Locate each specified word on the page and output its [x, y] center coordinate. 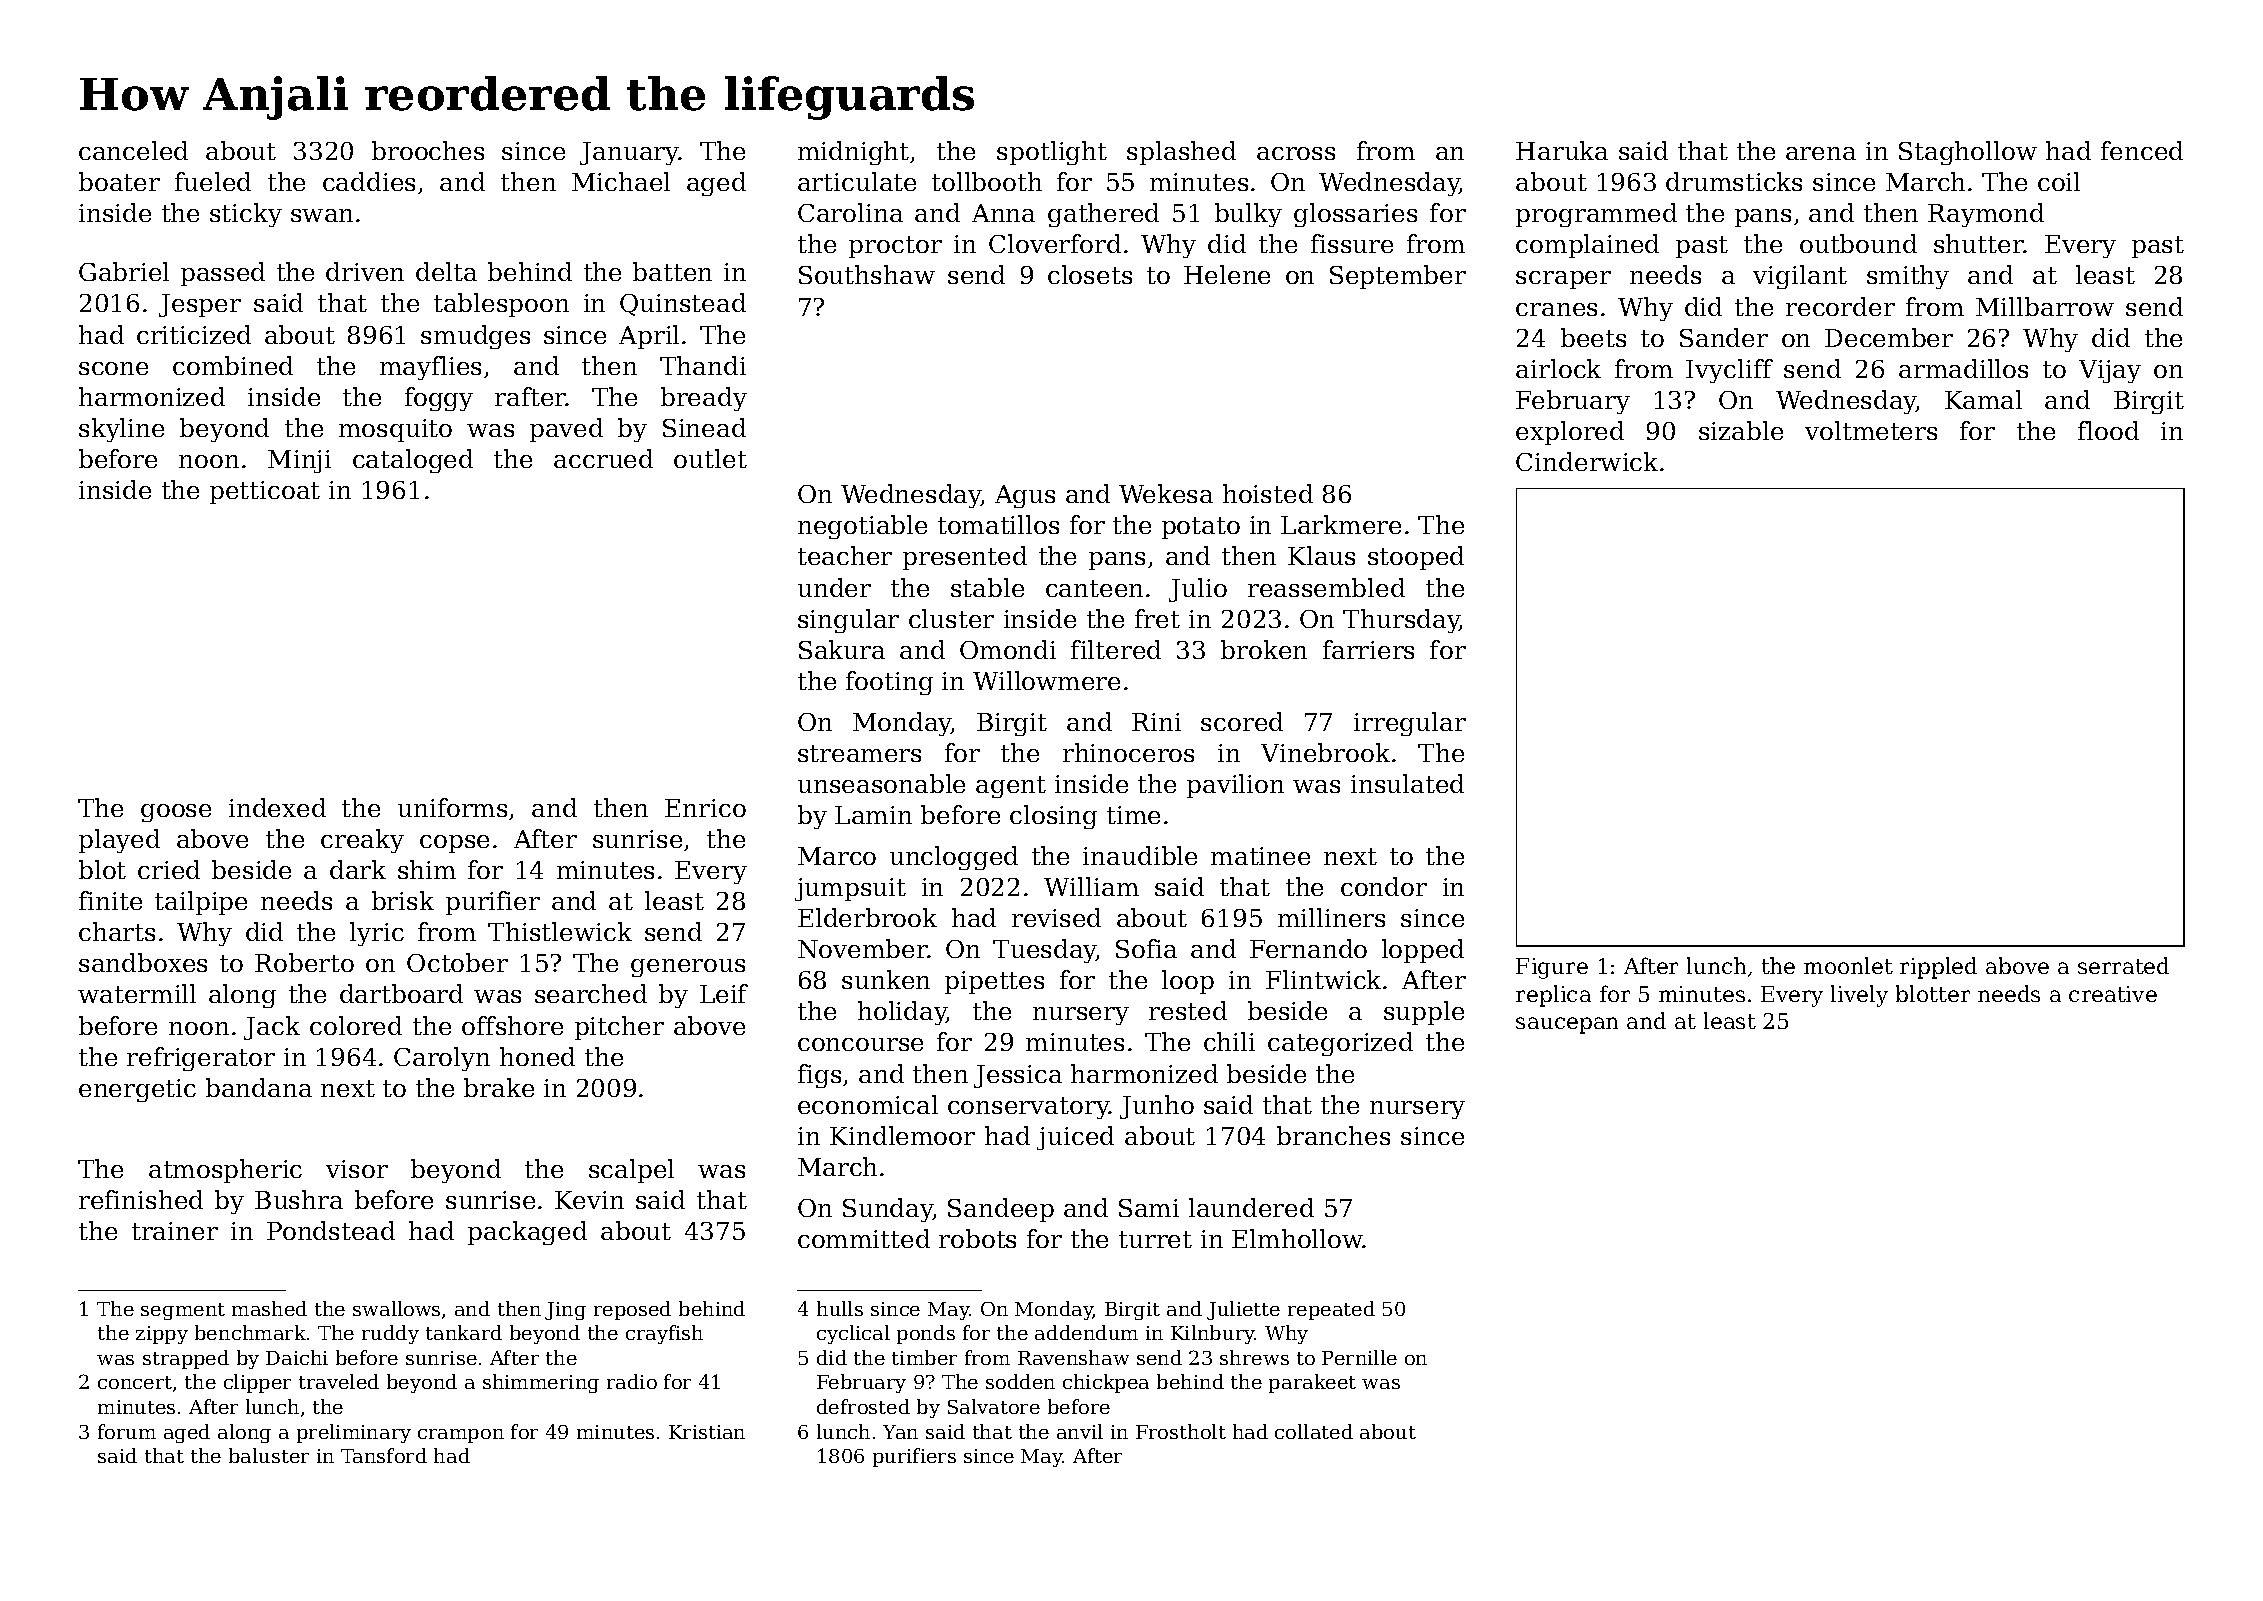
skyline [121, 430]
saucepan [1567, 1025]
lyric [377, 934]
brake [499, 1087]
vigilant [1800, 277]
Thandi [703, 365]
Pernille [1359, 1357]
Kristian [707, 1432]
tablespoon [501, 305]
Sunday [888, 1210]
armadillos [1963, 368]
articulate [857, 181]
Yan [900, 1432]
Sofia [1146, 948]
